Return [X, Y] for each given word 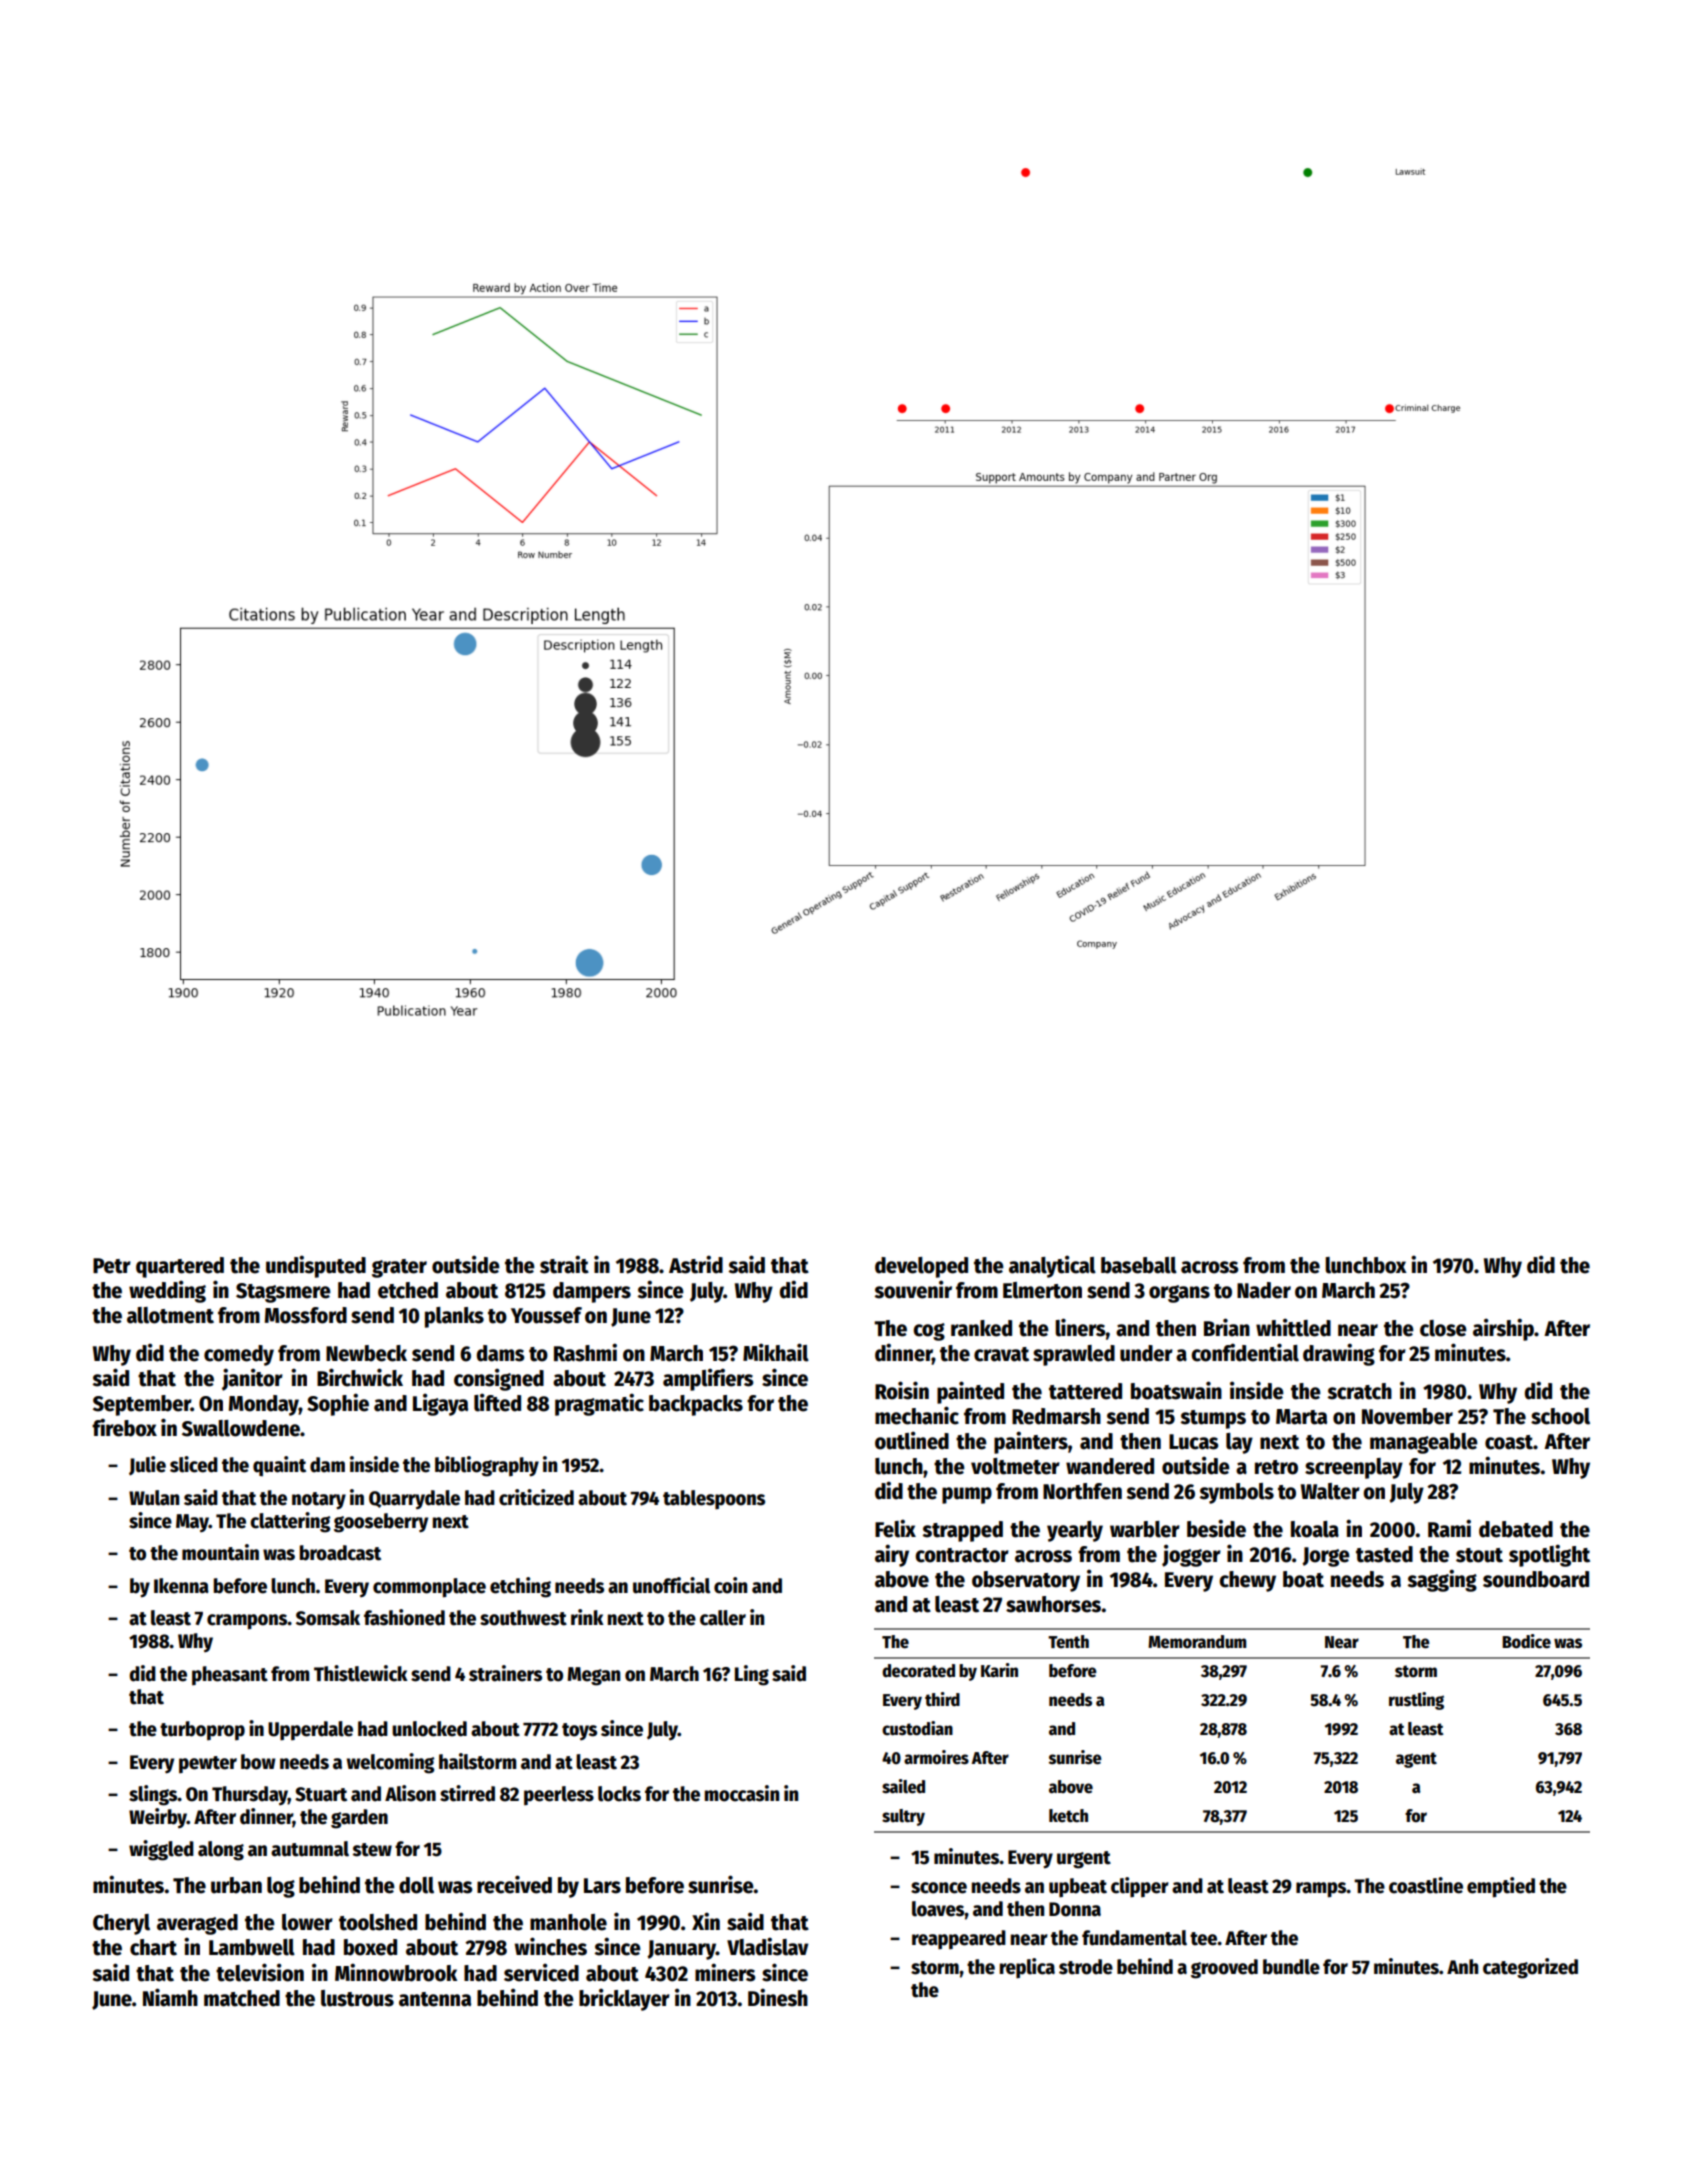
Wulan [154, 1498]
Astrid [696, 1264]
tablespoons [714, 1500]
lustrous [357, 1998]
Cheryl [121, 1924]
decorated [918, 1671]
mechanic [917, 1415]
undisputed [316, 1266]
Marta [1301, 1417]
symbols [1236, 1493]
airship [1503, 1329]
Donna [1075, 1909]
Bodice [1526, 1641]
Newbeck [366, 1353]
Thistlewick [361, 1673]
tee [1204, 1939]
